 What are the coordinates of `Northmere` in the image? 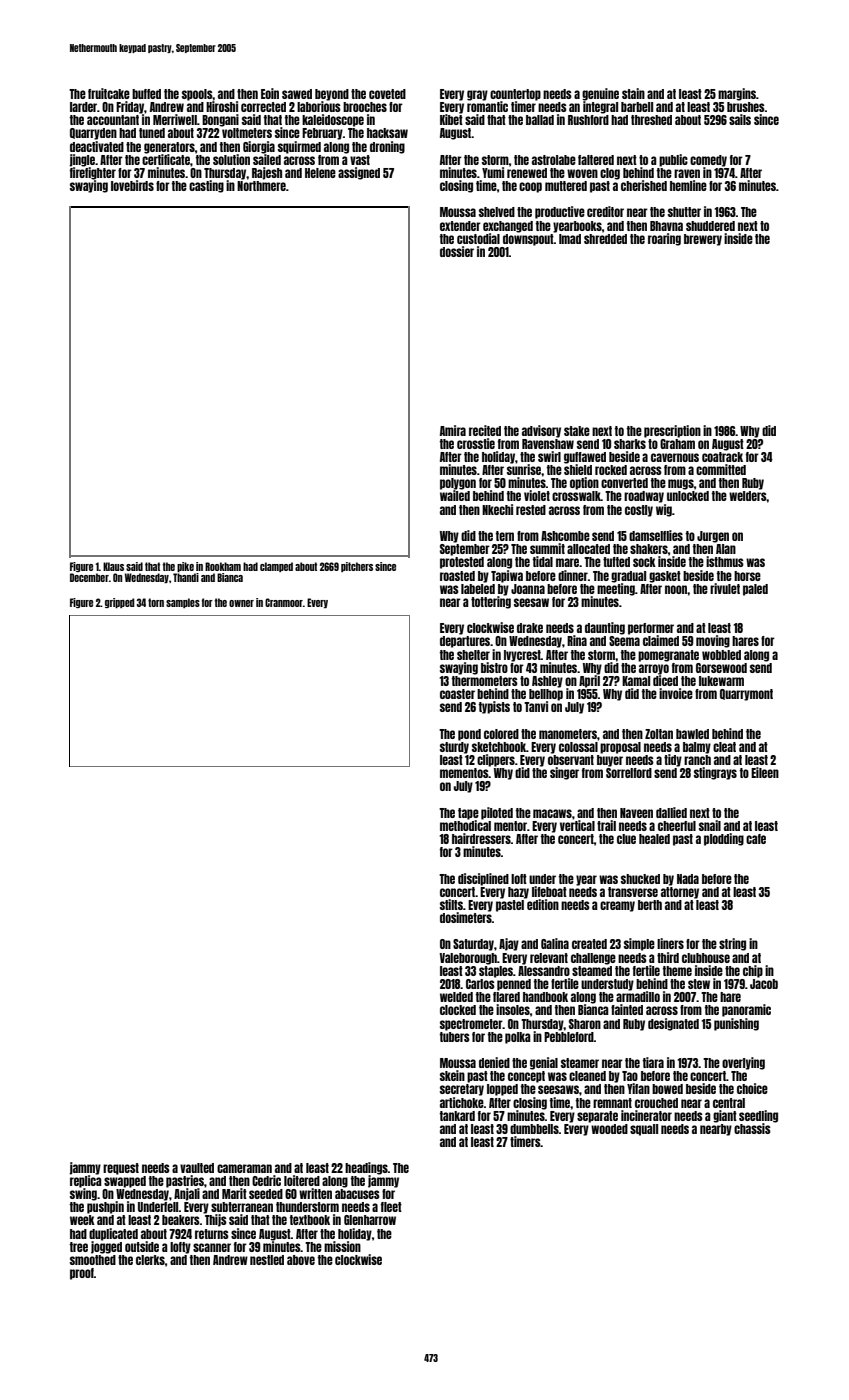 It's located at (261, 186).
